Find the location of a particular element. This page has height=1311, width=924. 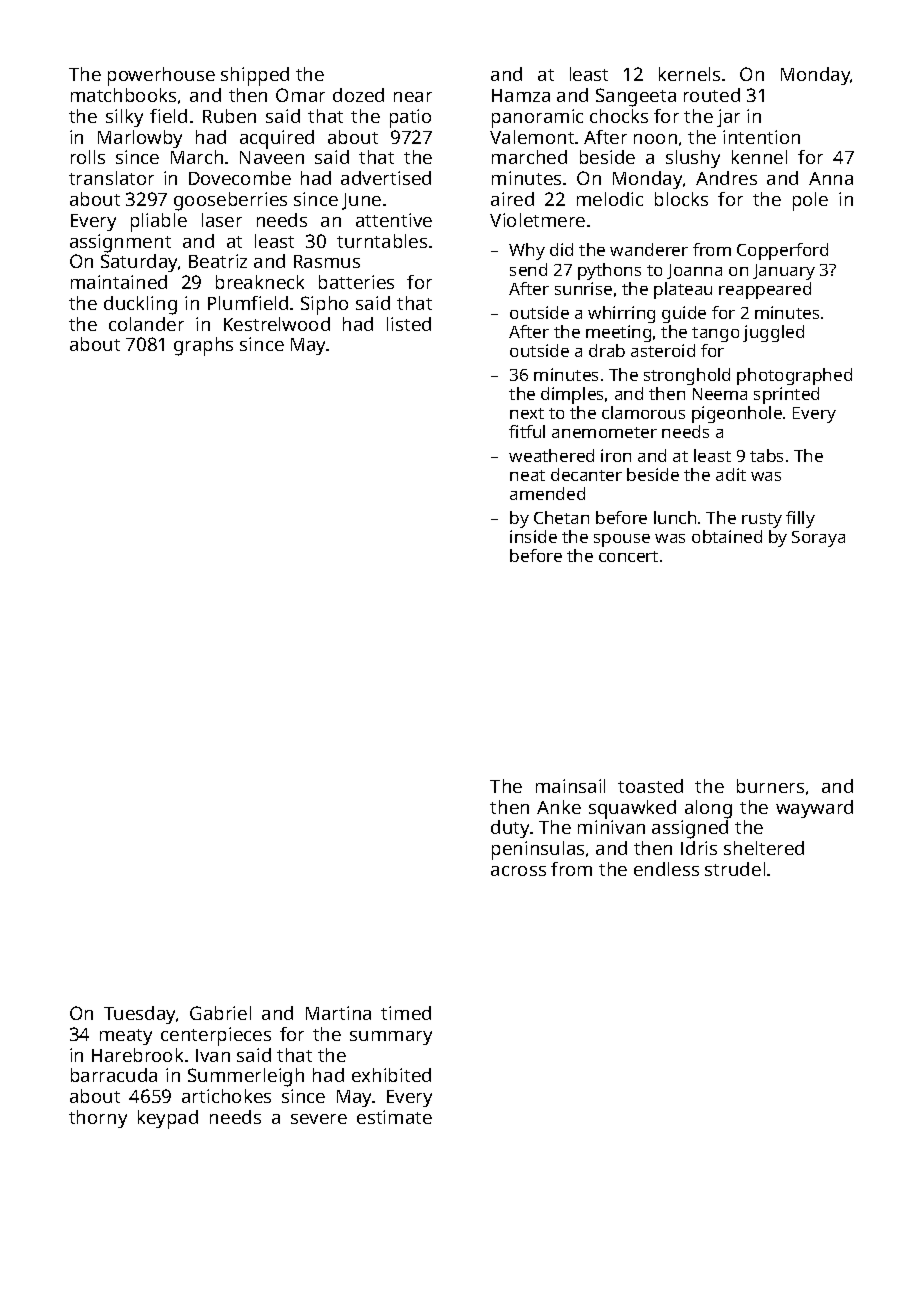

Sangeeta is located at coordinates (636, 97).
